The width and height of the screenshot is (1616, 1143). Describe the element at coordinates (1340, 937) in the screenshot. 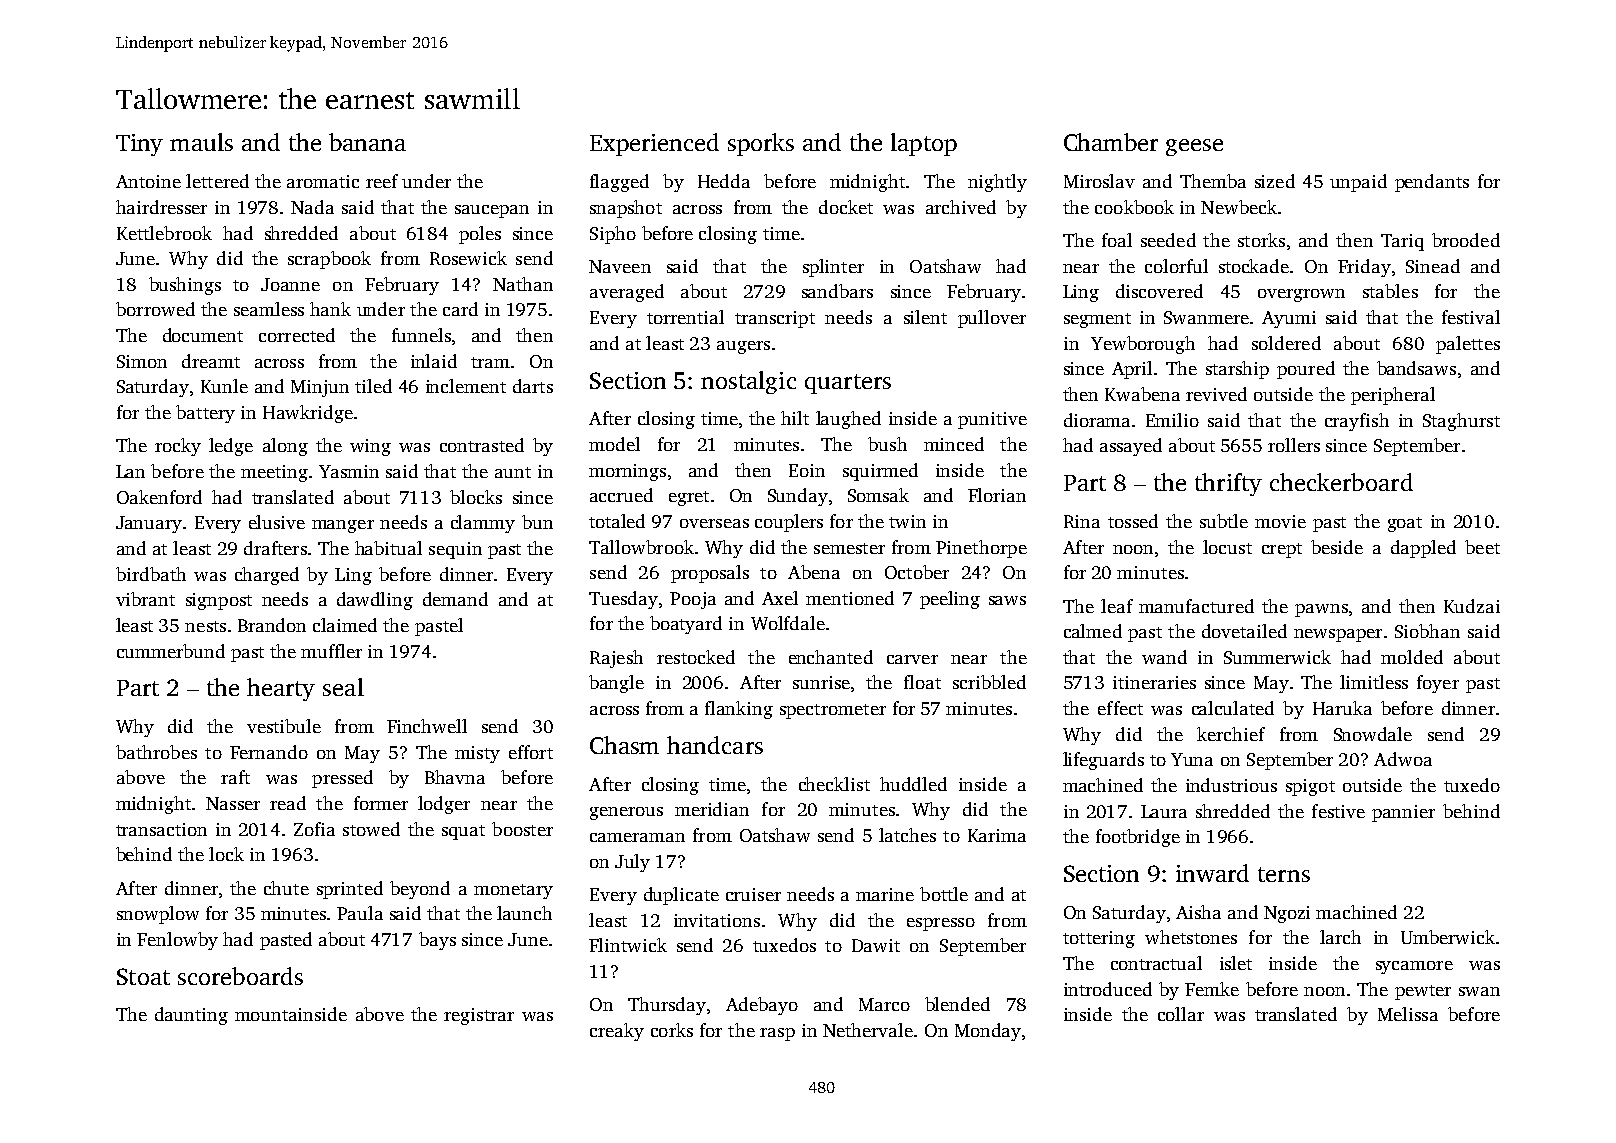

I see `larch` at that location.
